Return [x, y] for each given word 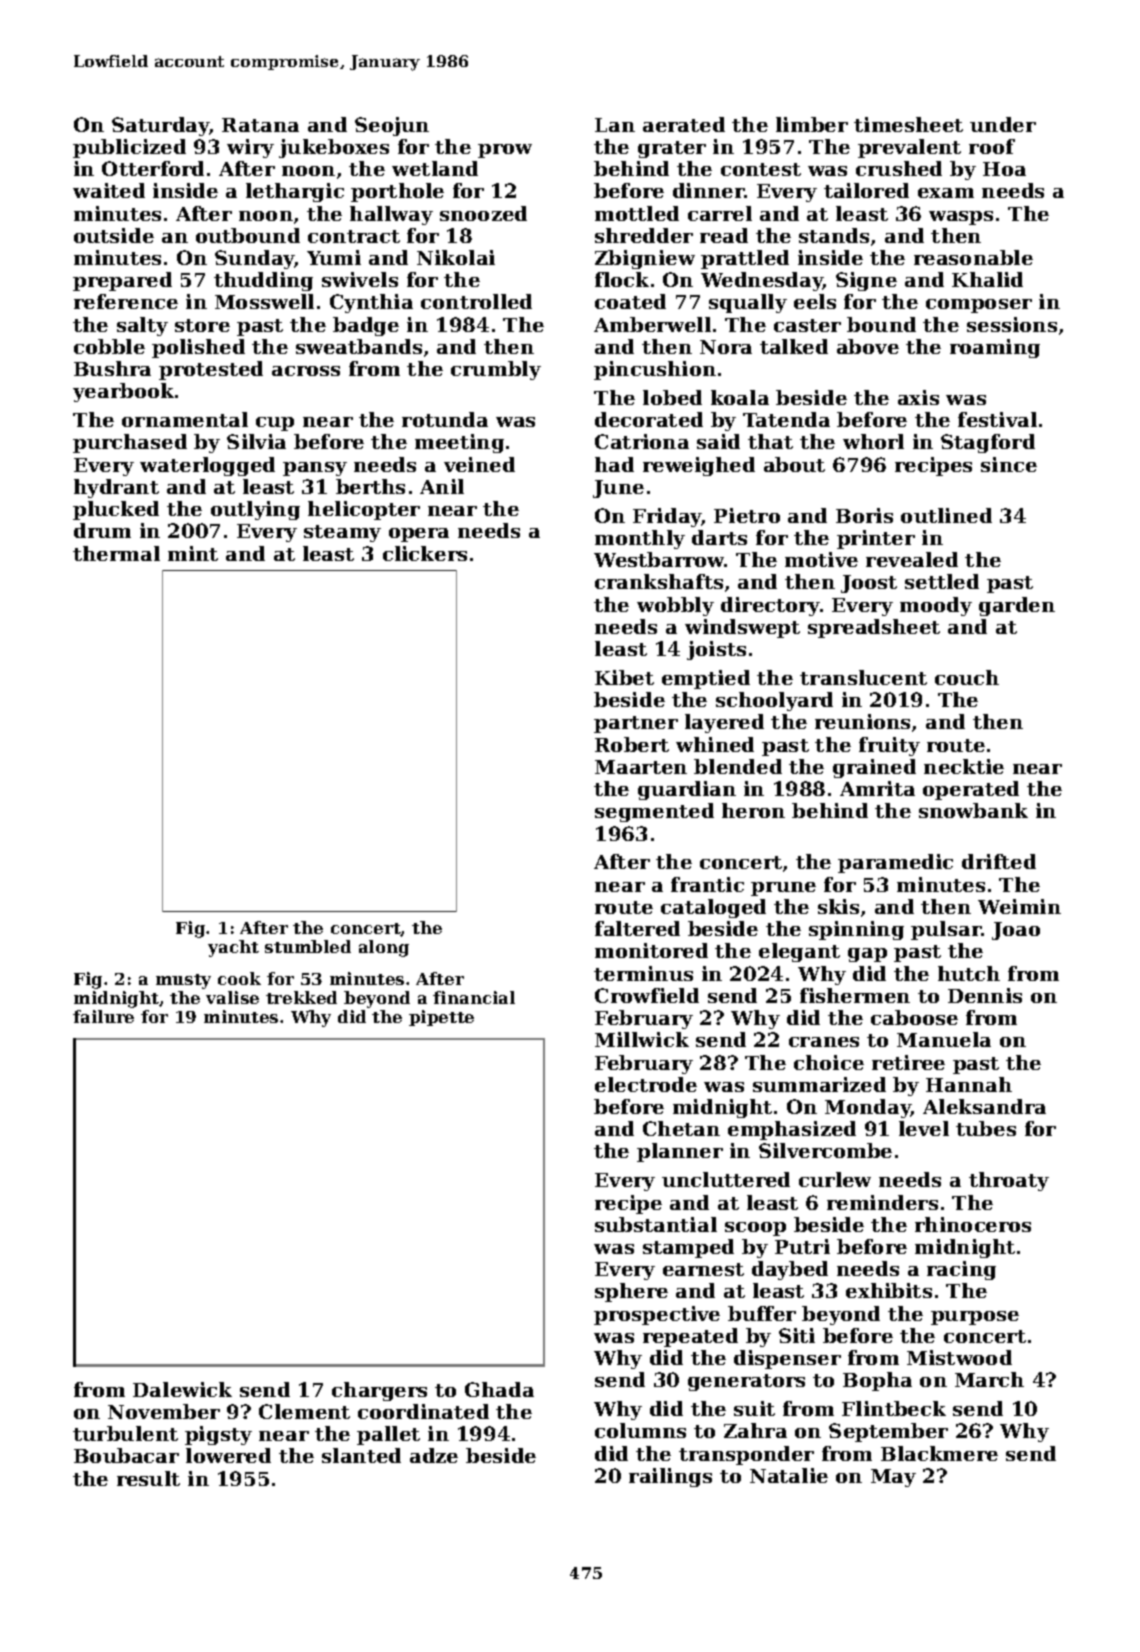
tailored [866, 190]
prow [505, 151]
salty [142, 326]
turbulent [125, 1433]
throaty [1009, 1181]
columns [640, 1430]
